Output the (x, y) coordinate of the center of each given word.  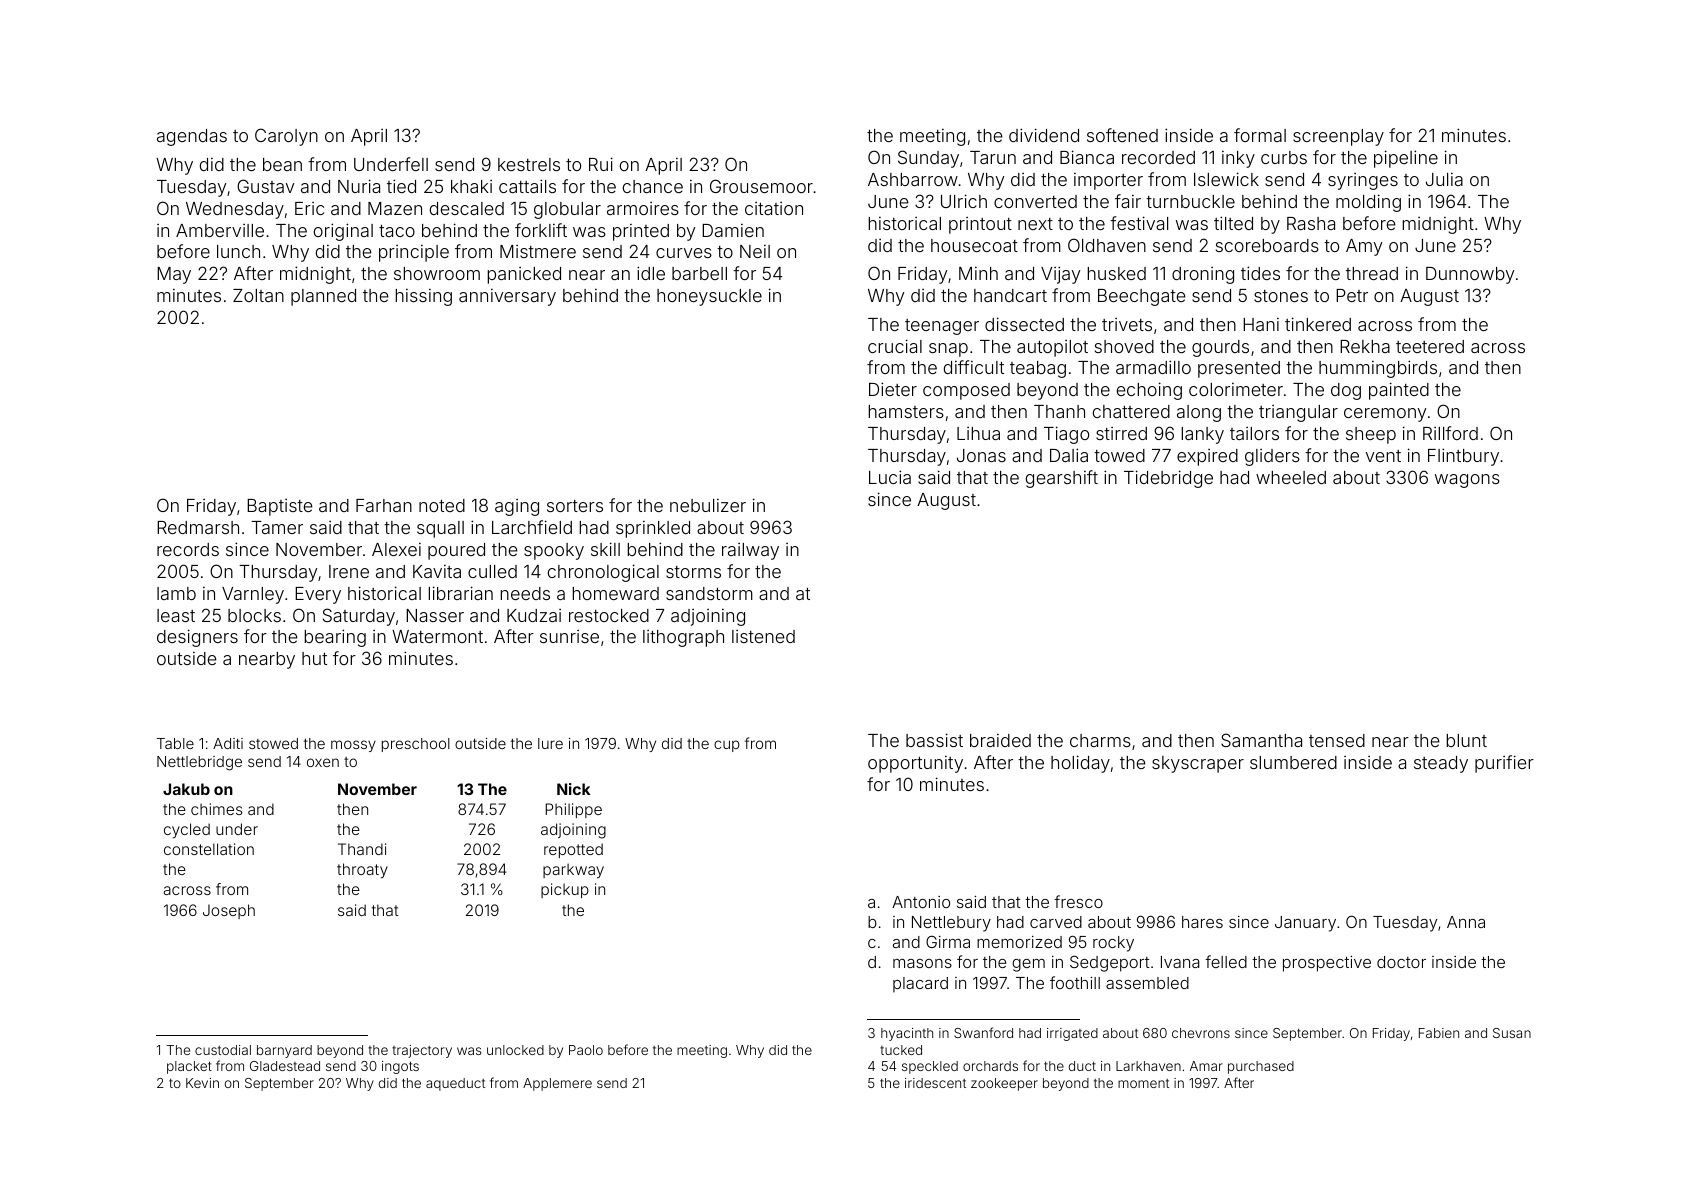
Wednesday (235, 210)
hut (314, 658)
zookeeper (1004, 1084)
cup (727, 746)
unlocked (515, 1050)
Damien (733, 230)
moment (1143, 1083)
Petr (1352, 295)
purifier (1504, 764)
